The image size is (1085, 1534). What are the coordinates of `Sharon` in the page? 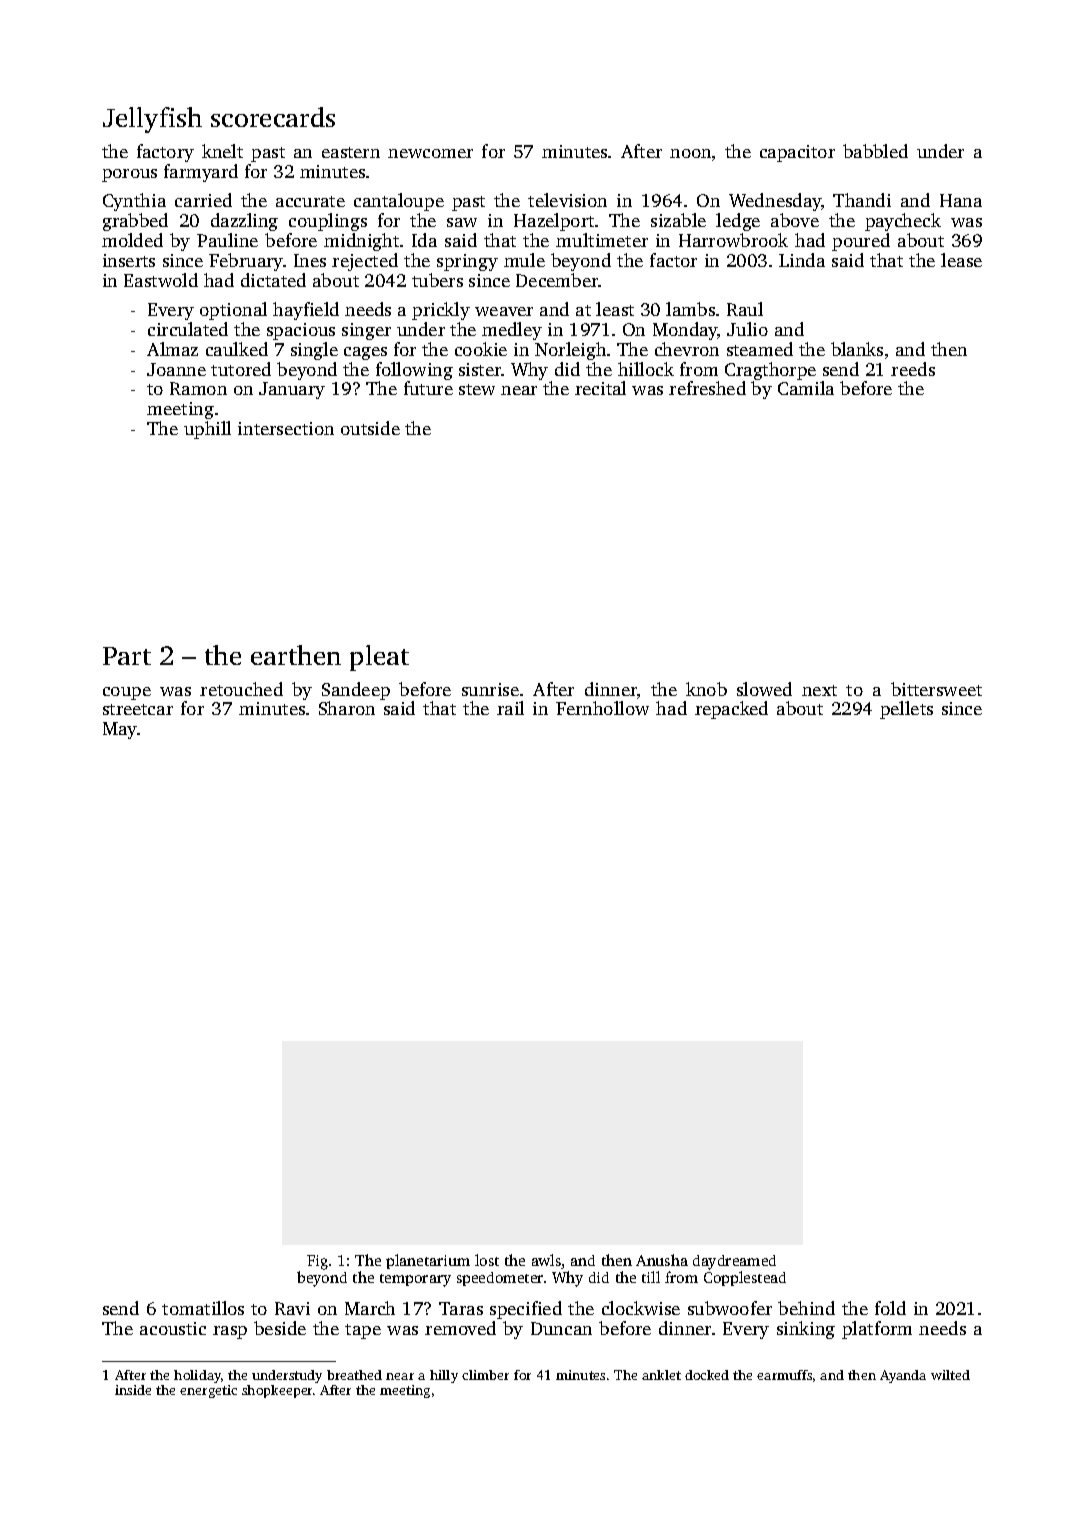 It's located at (347, 708).
